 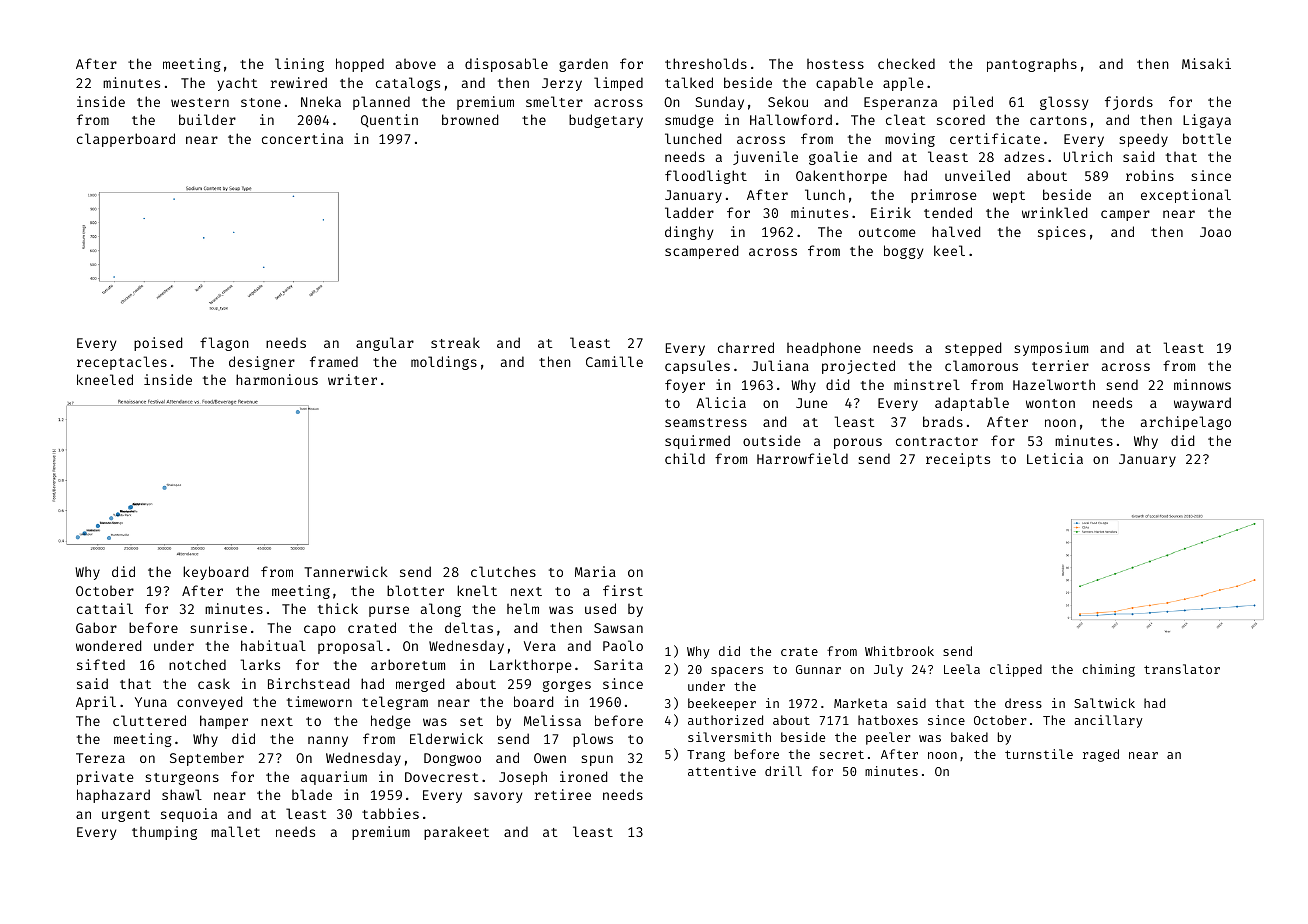 What do you see at coordinates (299, 65) in the document?
I see `lining` at bounding box center [299, 65].
